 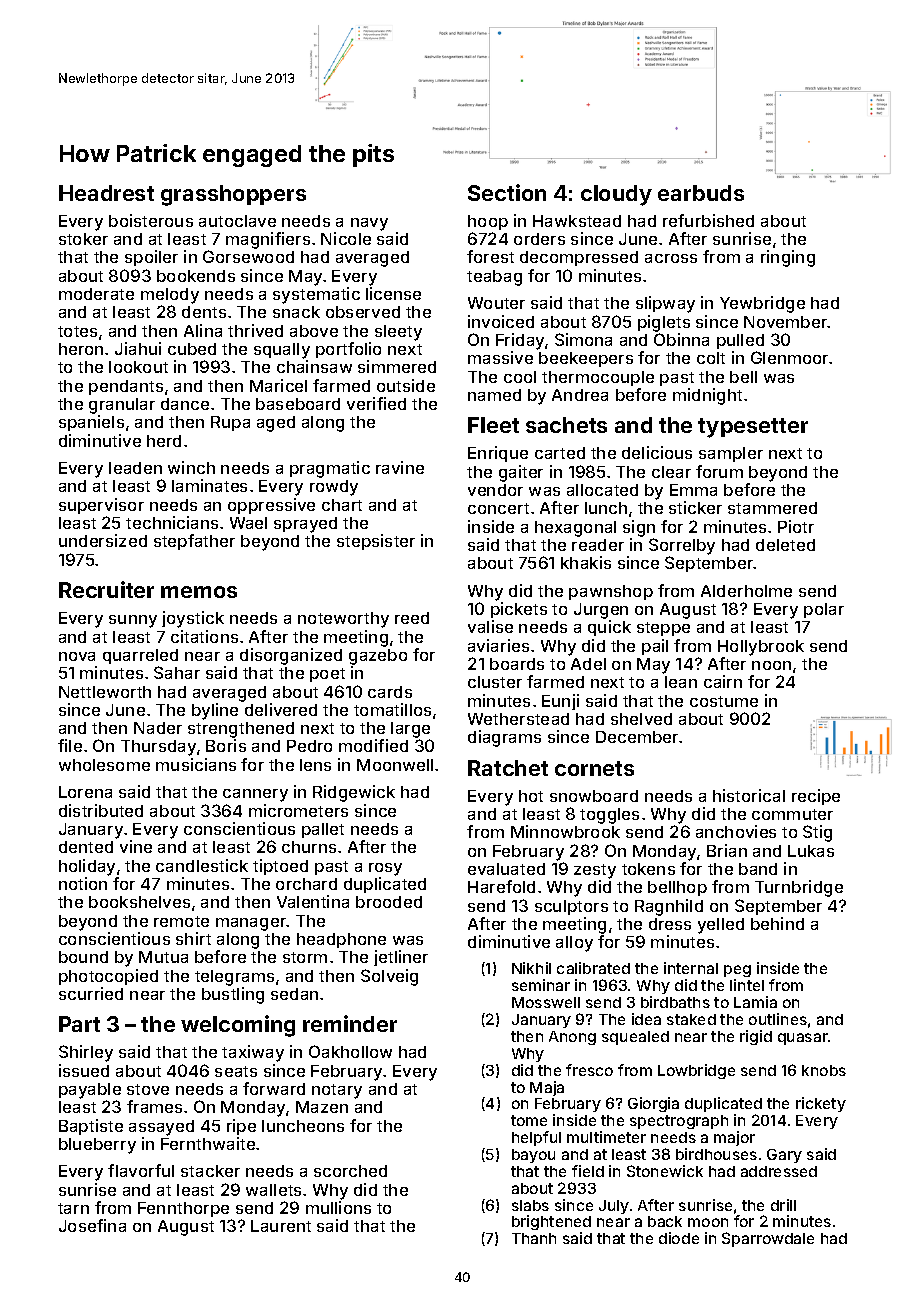 What do you see at coordinates (575, 529) in the document?
I see `hexagonal` at bounding box center [575, 529].
